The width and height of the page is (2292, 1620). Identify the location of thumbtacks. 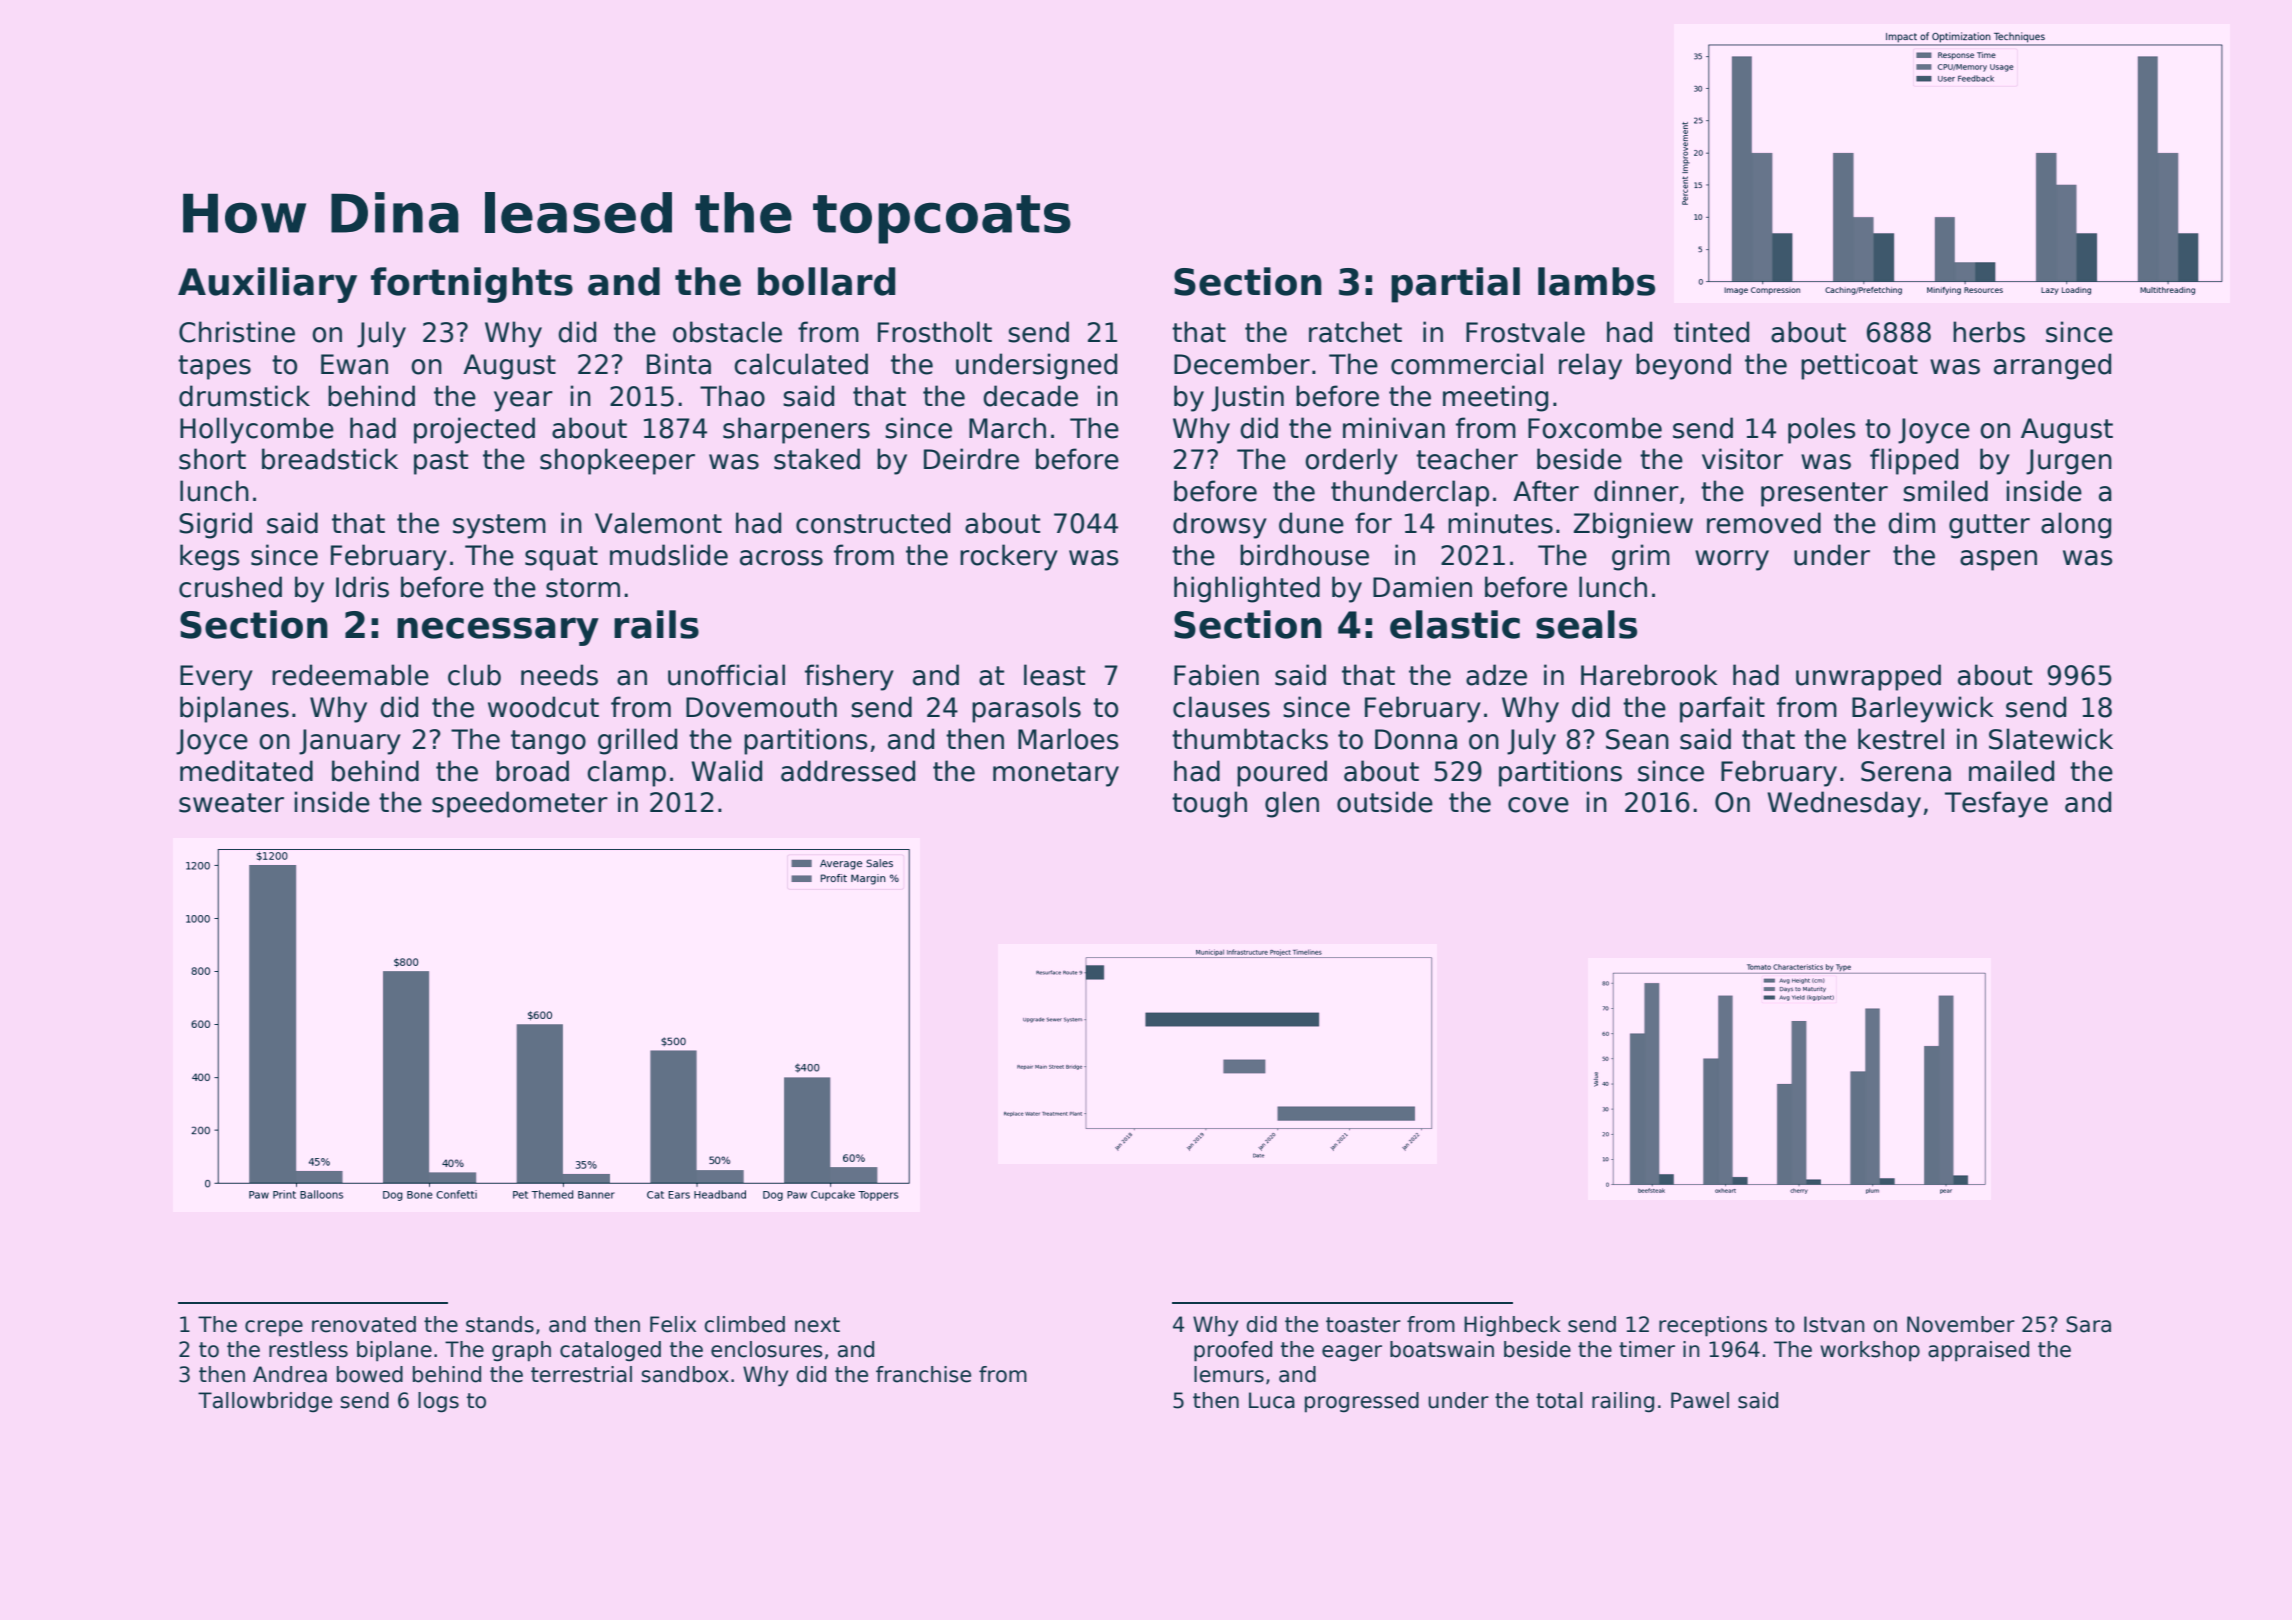
(1250, 739).
